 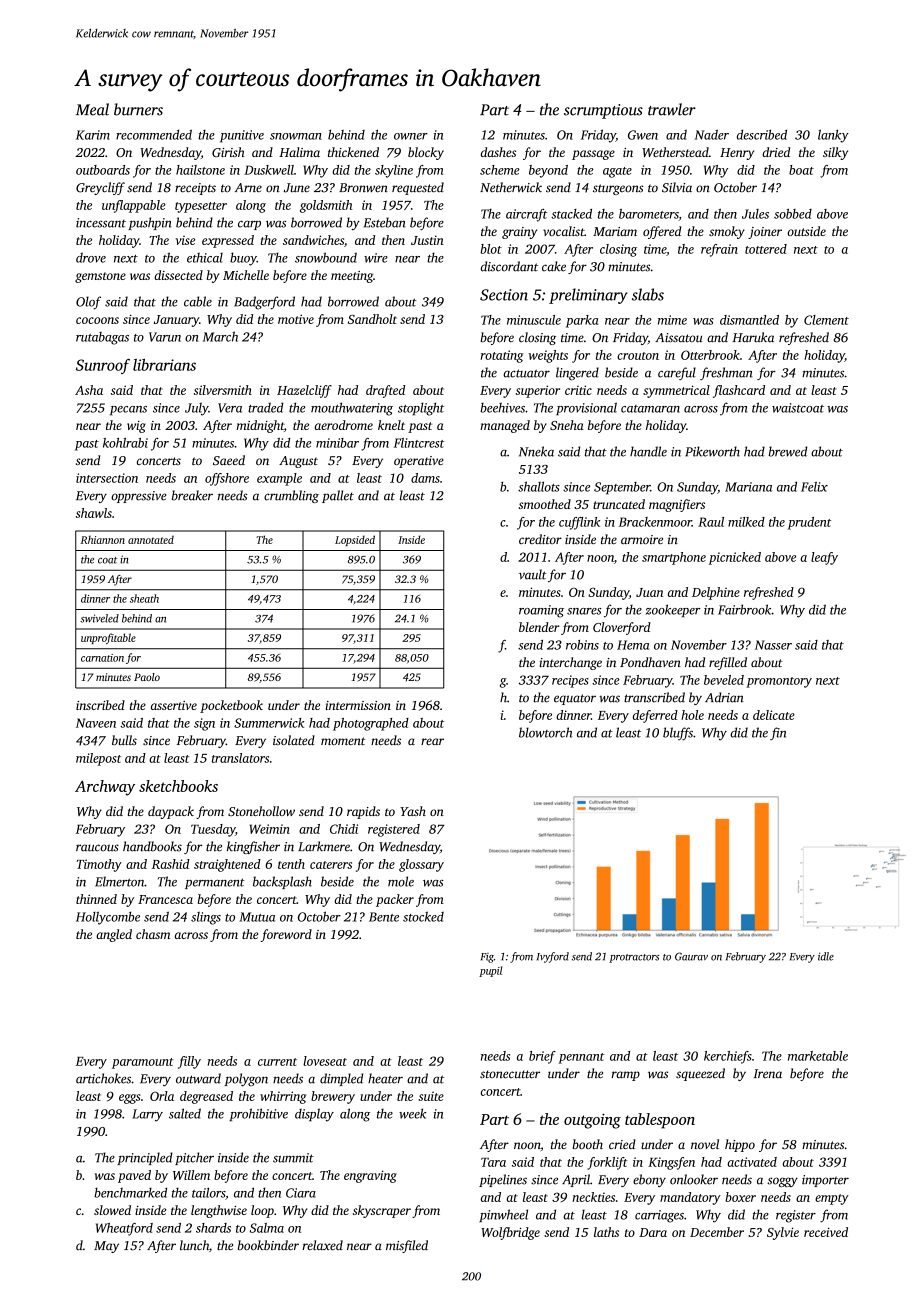 I want to click on Haruka, so click(x=753, y=337).
